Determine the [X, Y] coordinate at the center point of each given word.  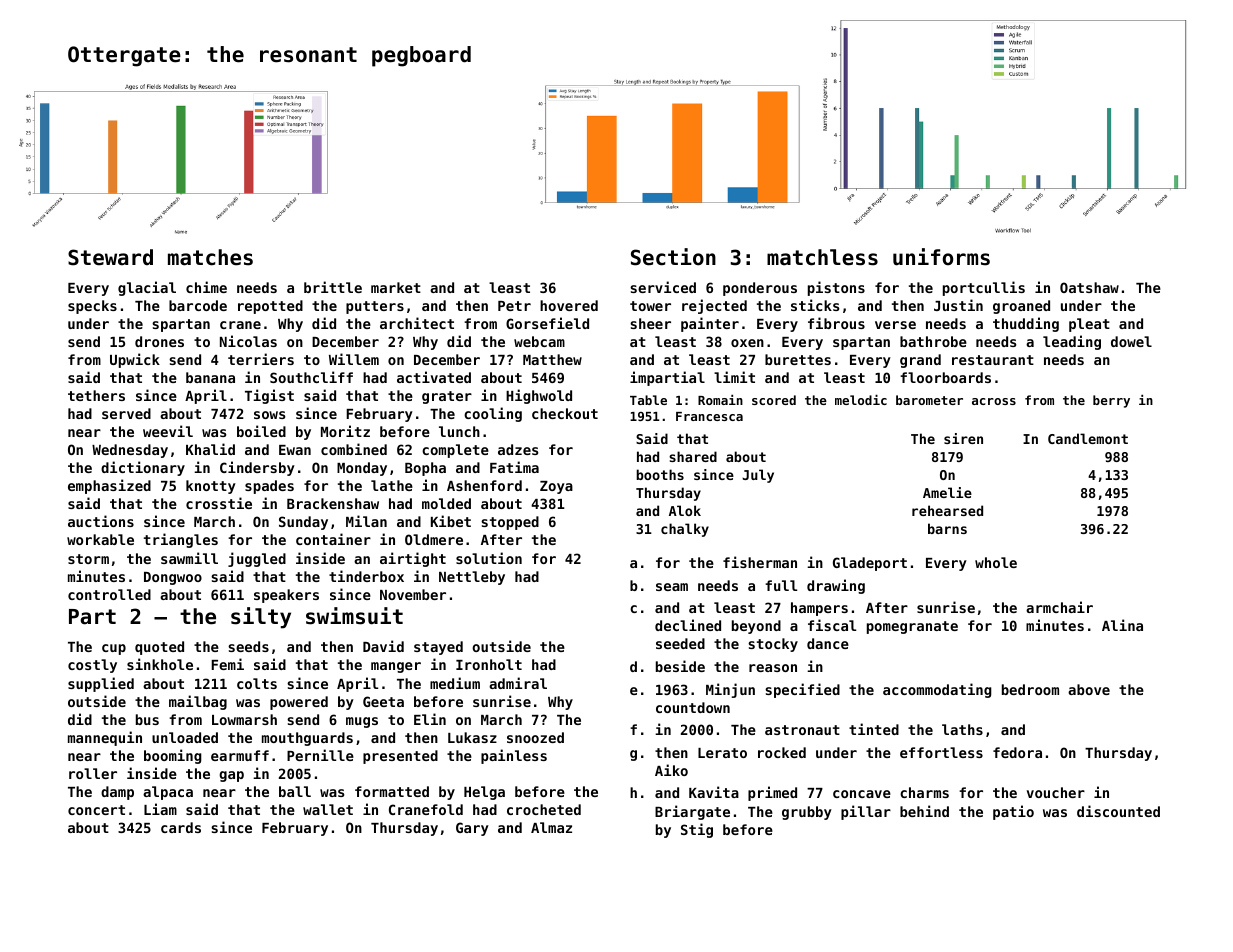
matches [210, 257]
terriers [261, 359]
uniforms [941, 257]
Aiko [671, 770]
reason [773, 668]
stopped [510, 523]
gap [231, 776]
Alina [1122, 625]
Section [673, 257]
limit [734, 377]
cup [114, 649]
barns [947, 528]
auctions [101, 521]
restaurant [993, 360]
